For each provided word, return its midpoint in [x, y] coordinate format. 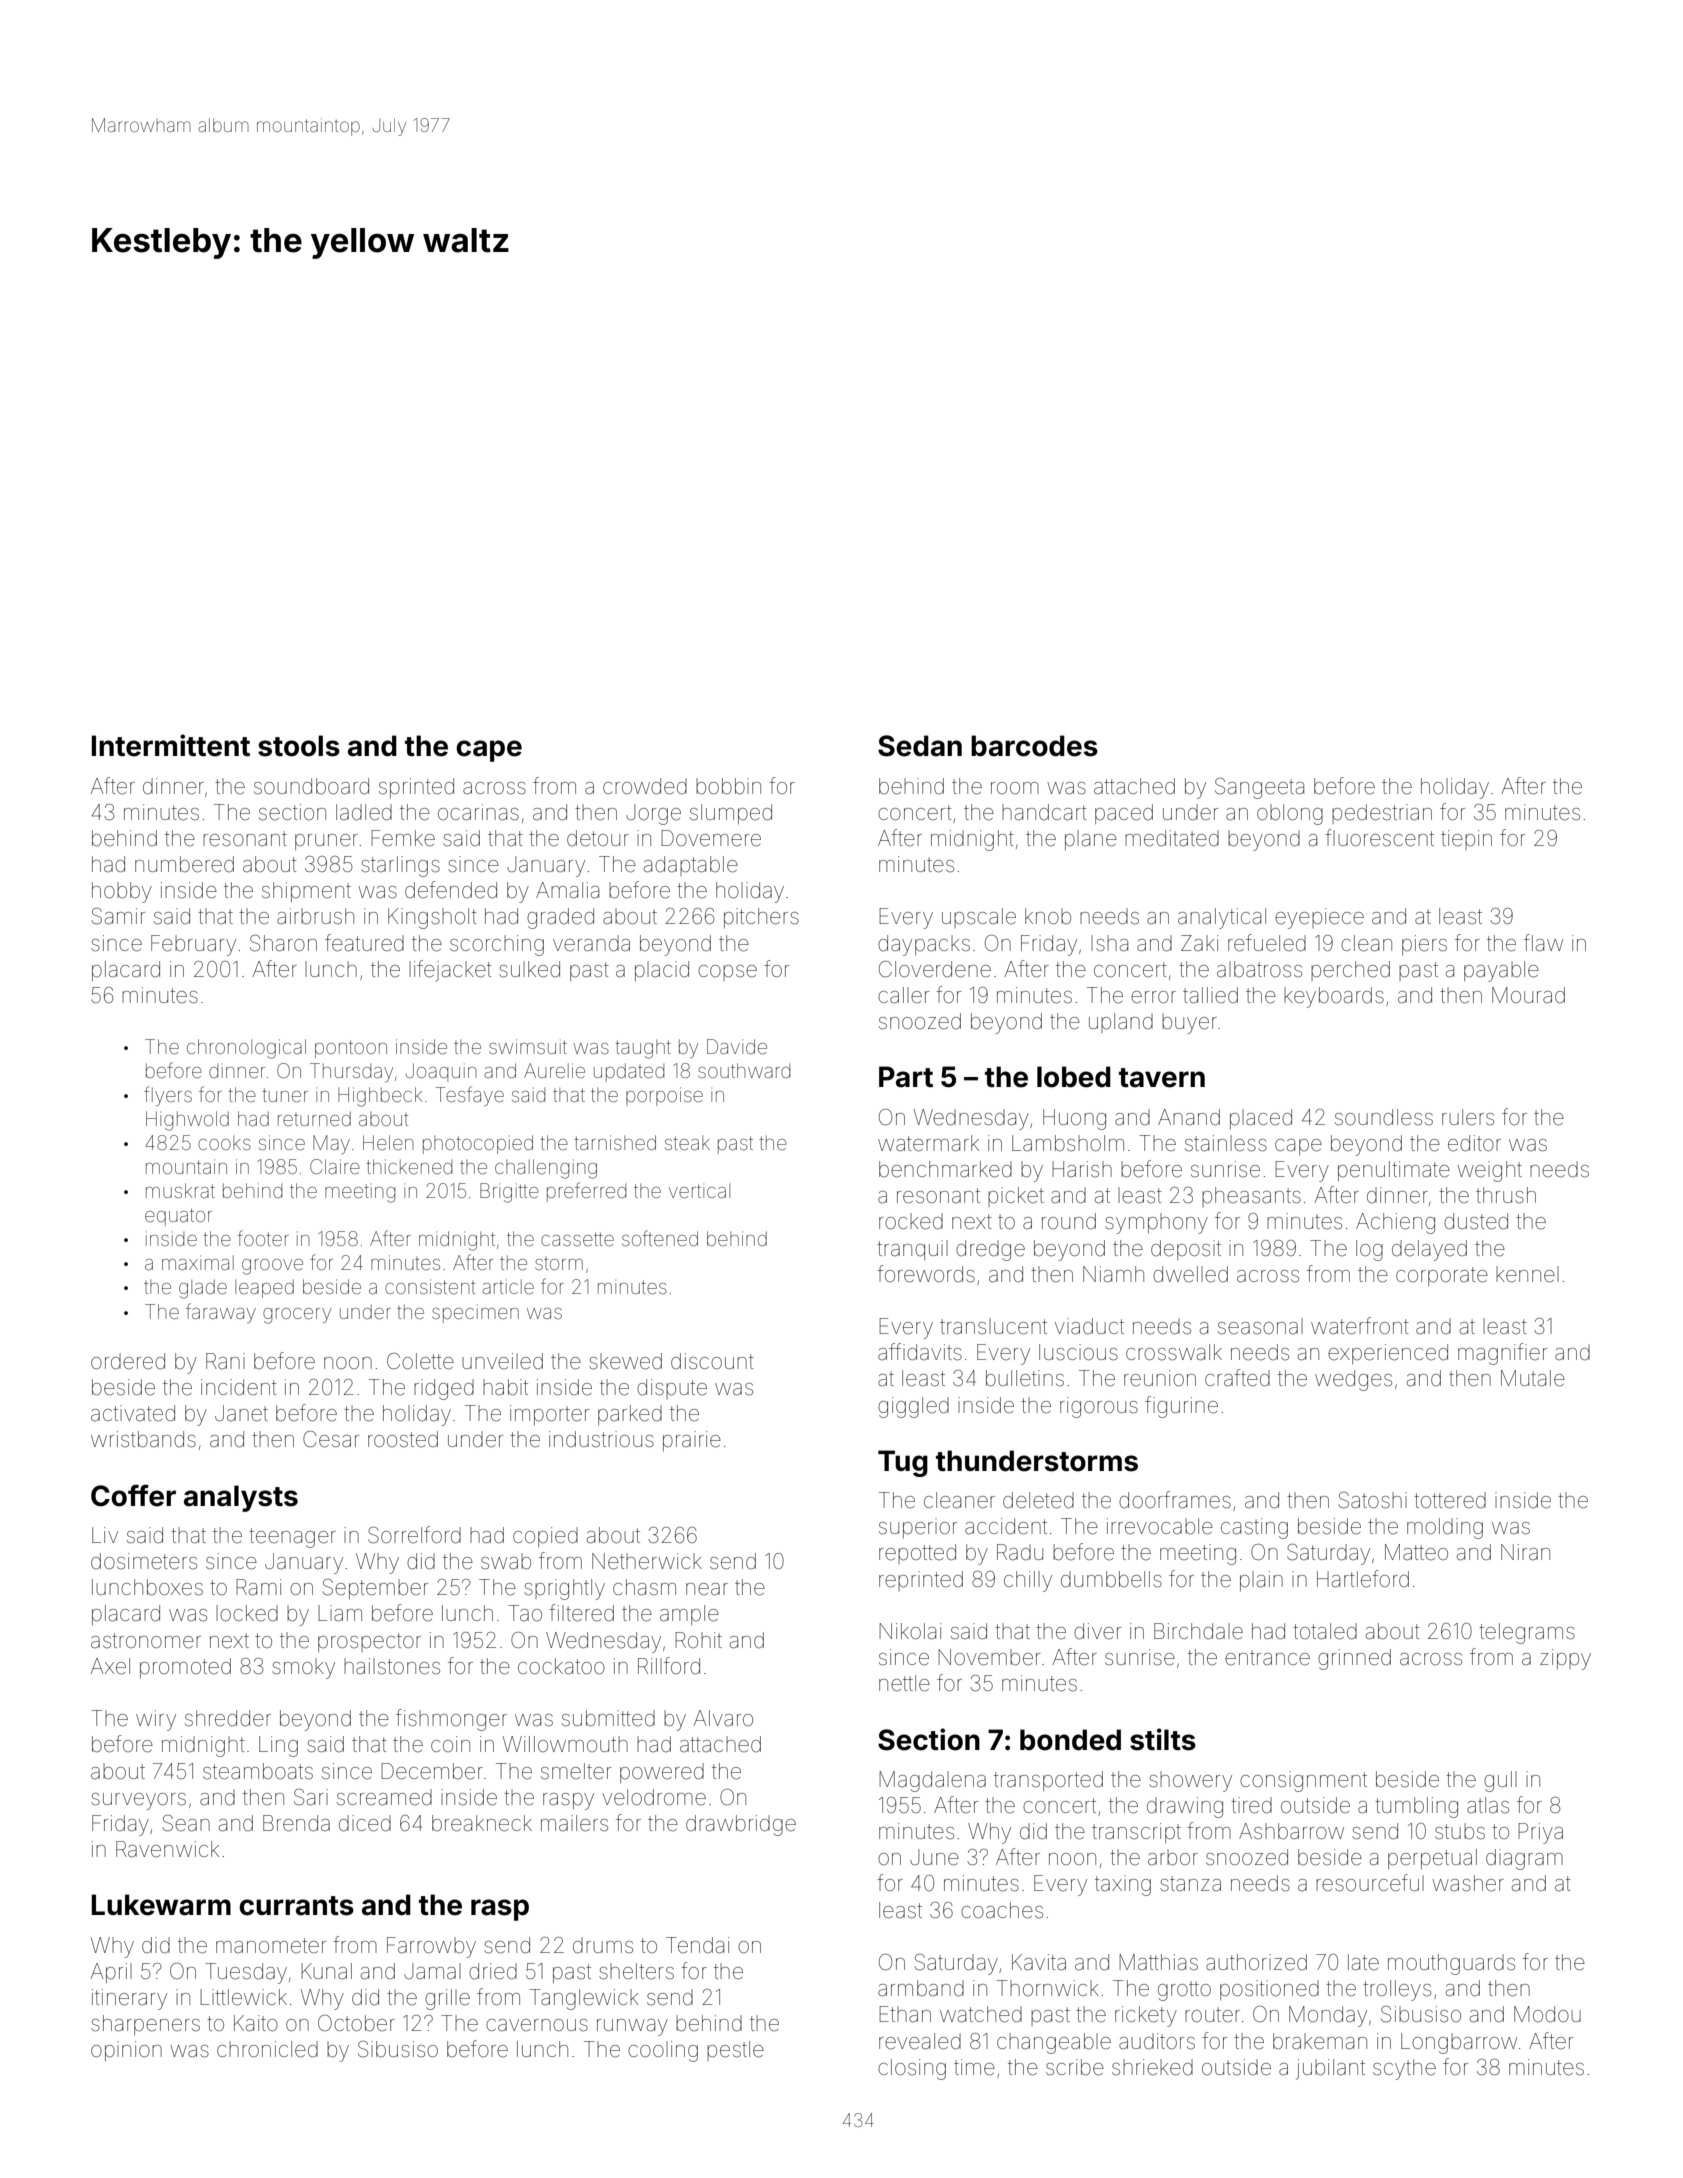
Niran [1525, 1552]
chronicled [267, 2049]
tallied [1210, 995]
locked [247, 1613]
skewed [625, 1361]
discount [712, 1361]
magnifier [1502, 1354]
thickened [409, 1166]
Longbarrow [1459, 2043]
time [974, 2067]
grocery [297, 1316]
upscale [979, 918]
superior [918, 1528]
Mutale [1533, 1378]
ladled [364, 812]
